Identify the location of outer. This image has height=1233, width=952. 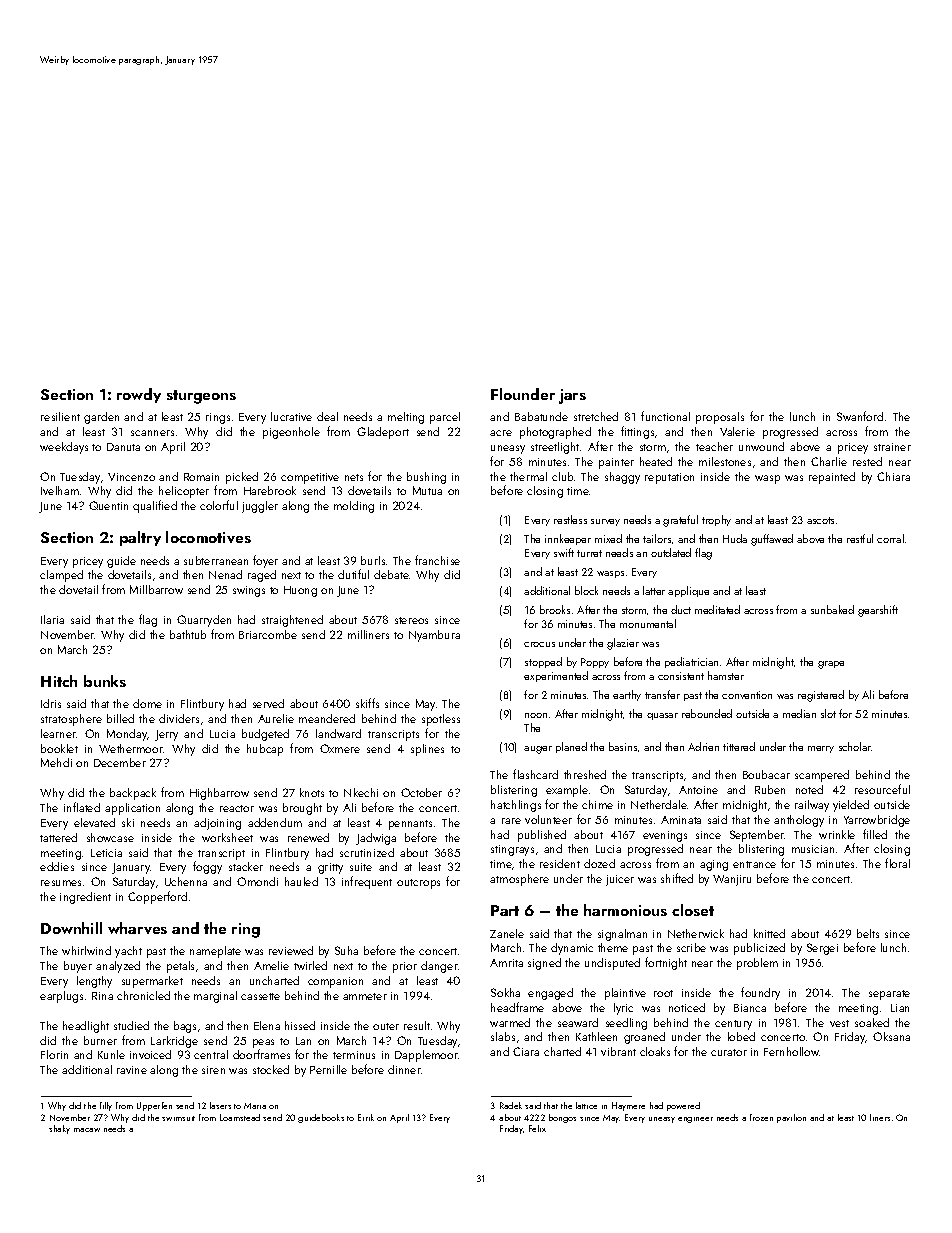
(386, 1026).
